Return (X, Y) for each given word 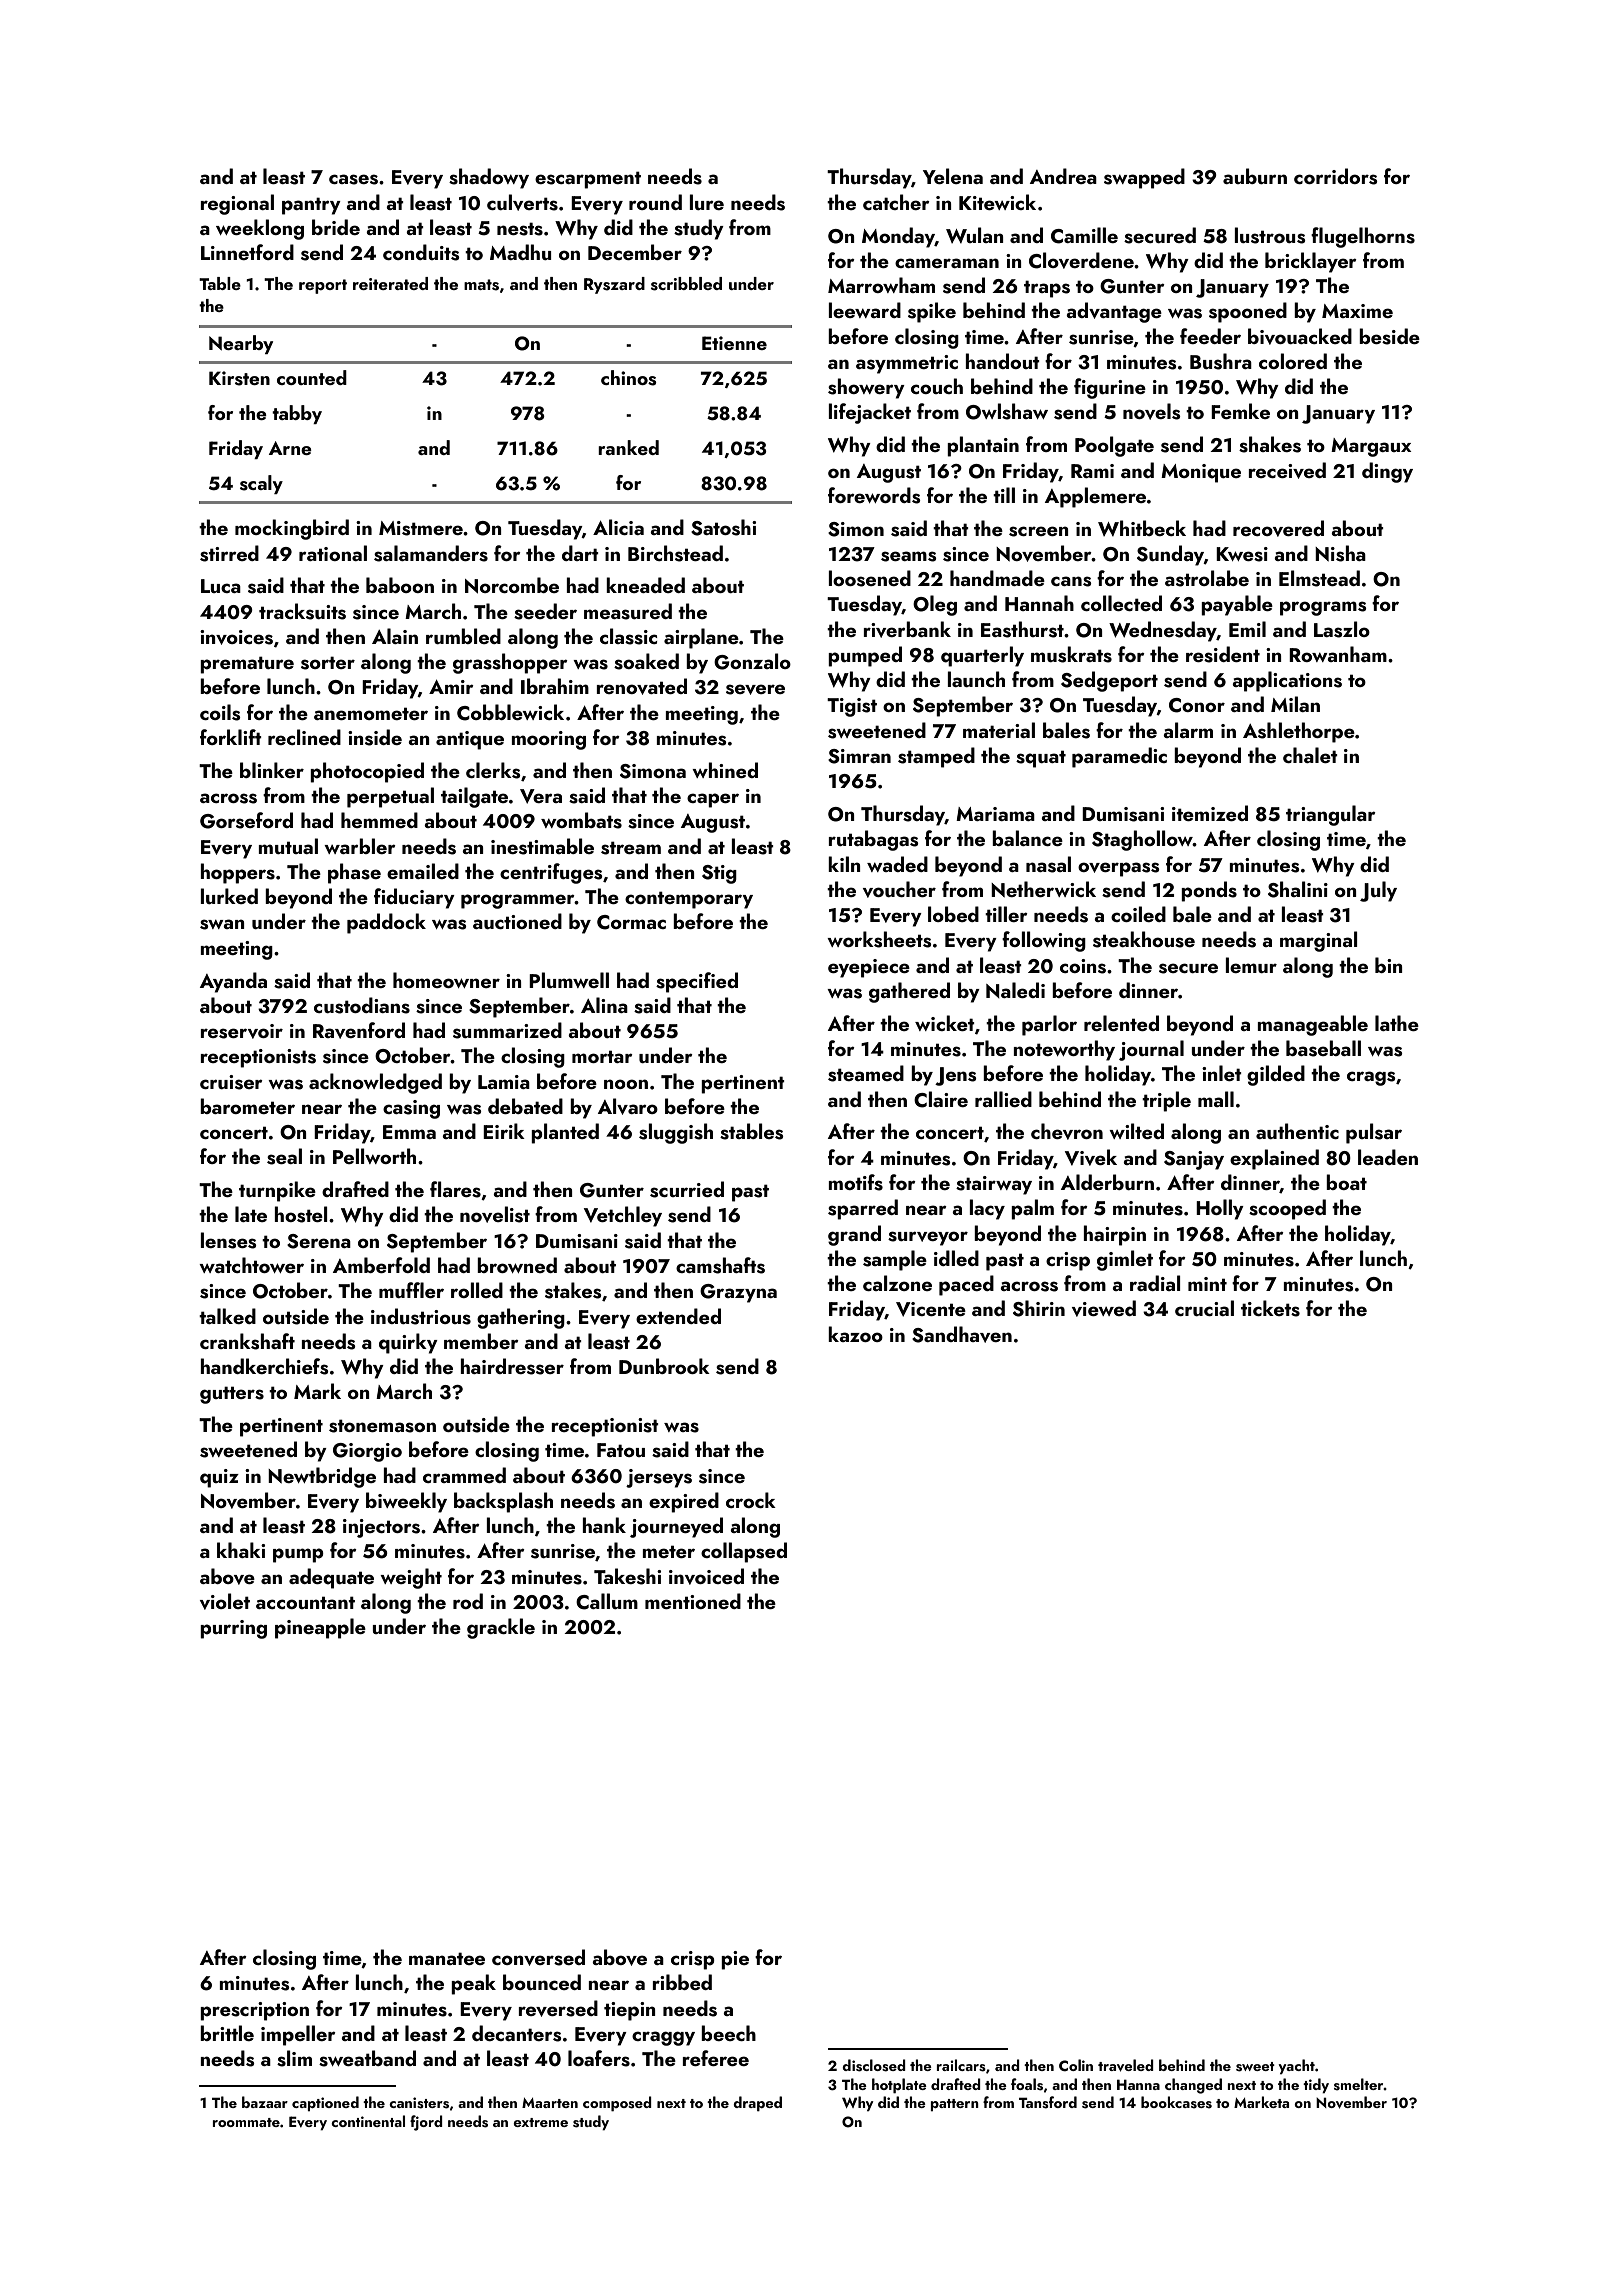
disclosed (874, 2065)
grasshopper (510, 663)
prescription (254, 2011)
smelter (1359, 2084)
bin (1389, 965)
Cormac (631, 922)
